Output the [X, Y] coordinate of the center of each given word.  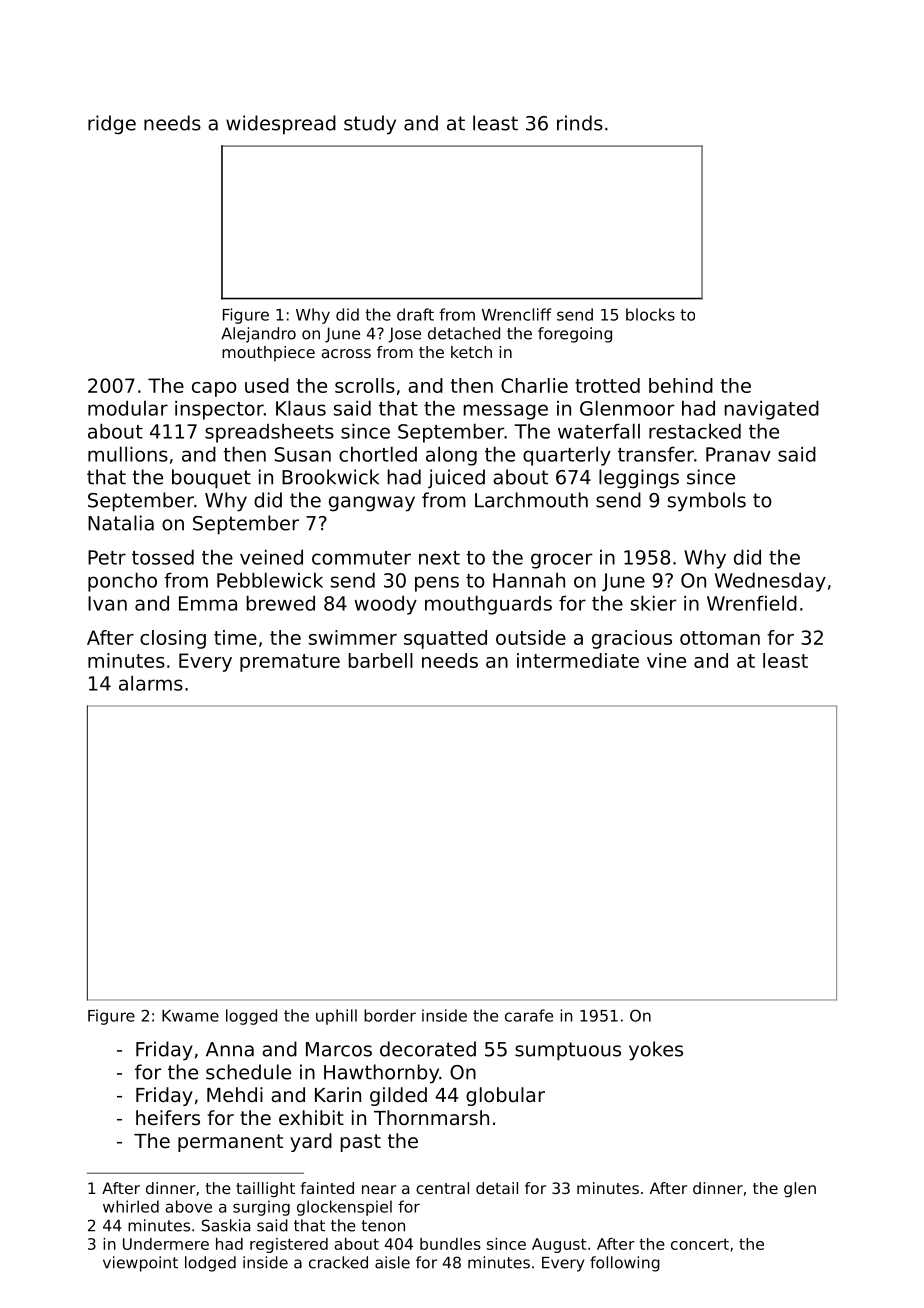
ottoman [720, 638]
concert [700, 1244]
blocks [650, 314]
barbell [381, 660]
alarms [151, 683]
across [346, 353]
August [559, 1245]
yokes [656, 1051]
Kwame [190, 1016]
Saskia [226, 1225]
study [370, 125]
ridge [112, 125]
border [390, 1015]
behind [681, 385]
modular [128, 408]
